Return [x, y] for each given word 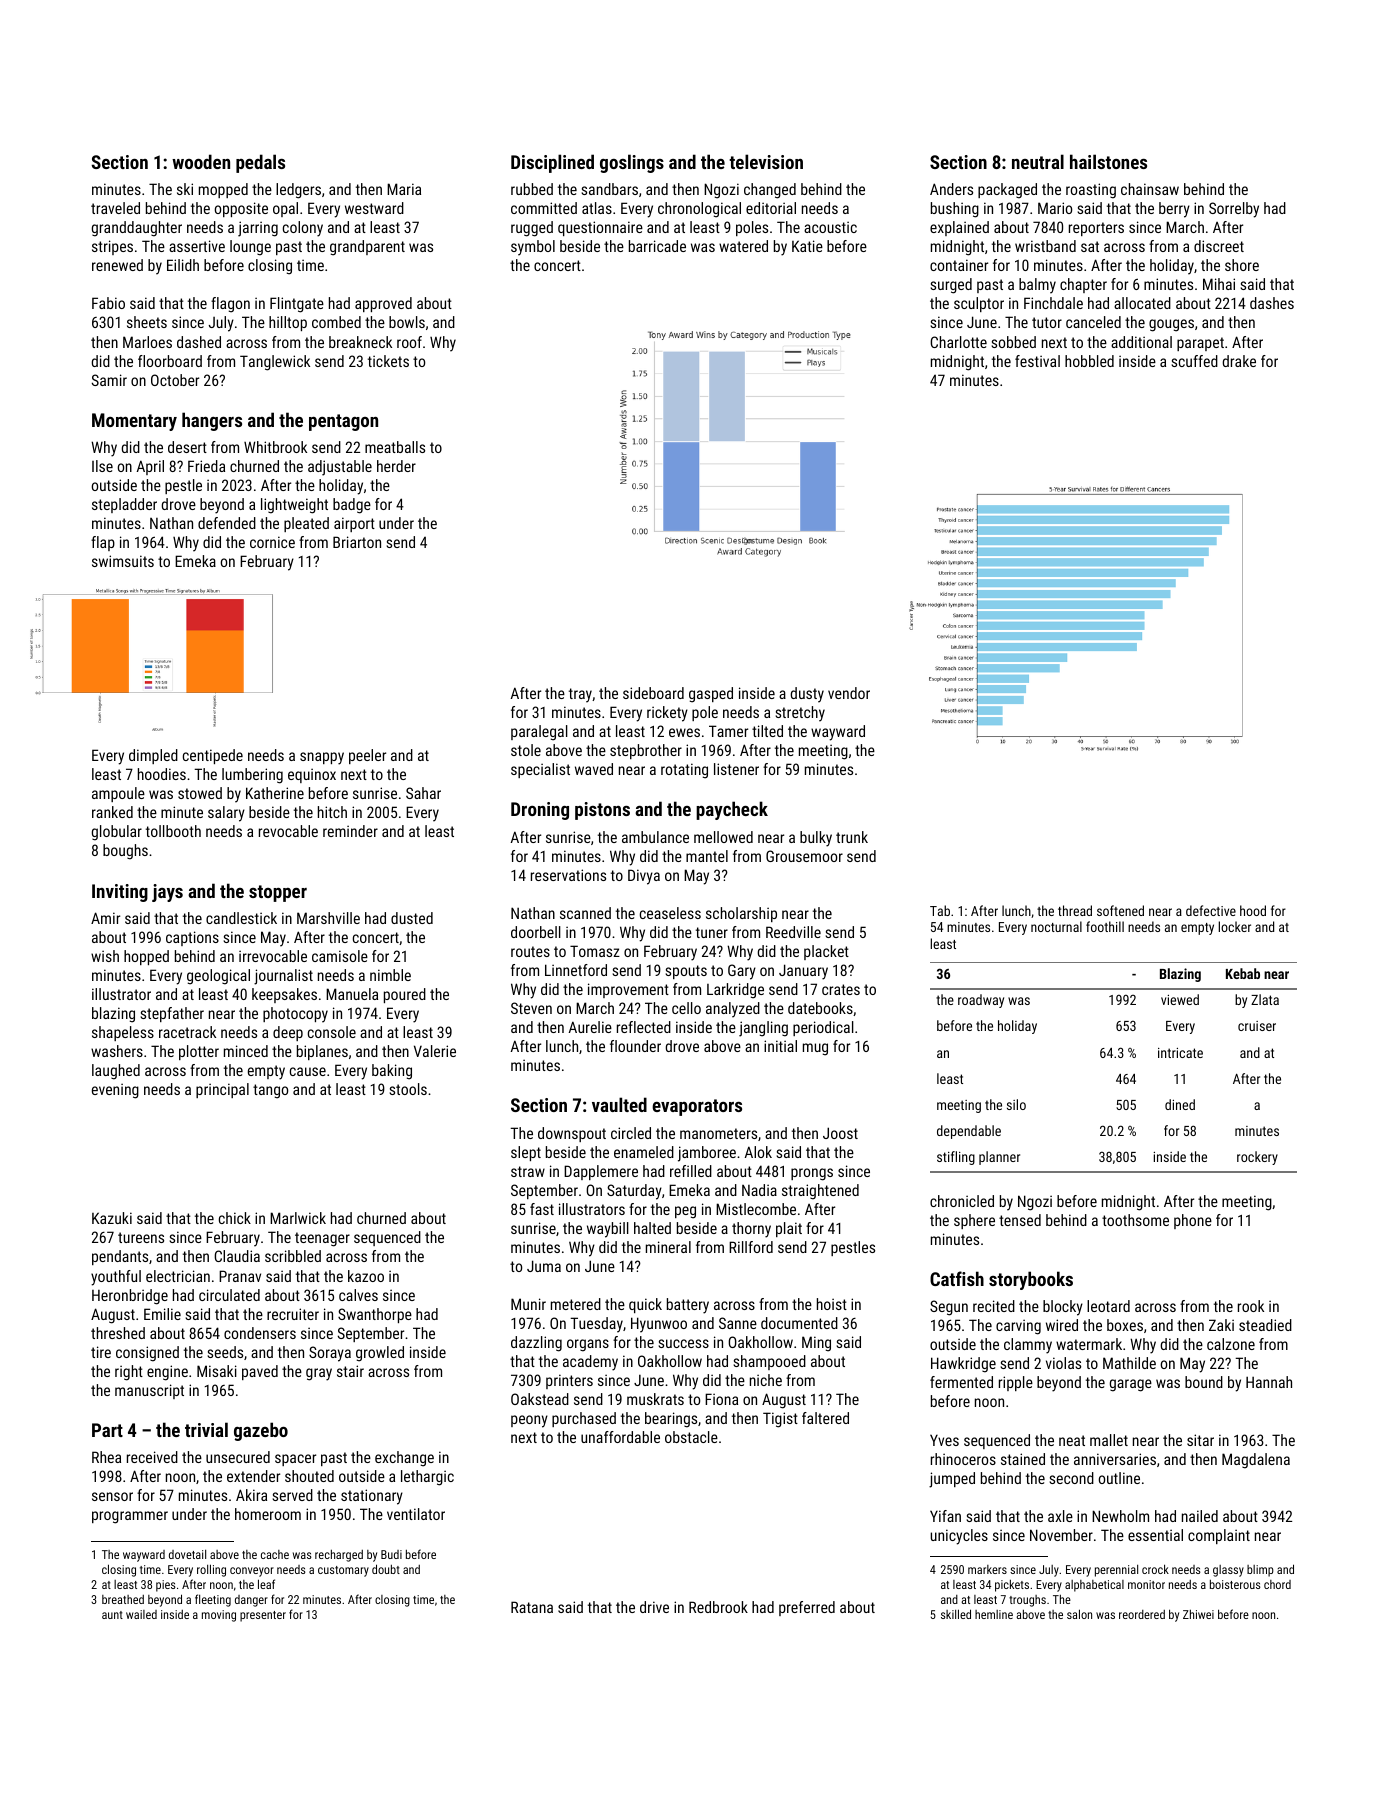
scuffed [1195, 361]
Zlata [1265, 999]
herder [396, 466]
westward [374, 208]
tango [270, 1091]
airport [354, 524]
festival [1037, 361]
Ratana [532, 1607]
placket [826, 952]
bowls [407, 322]
